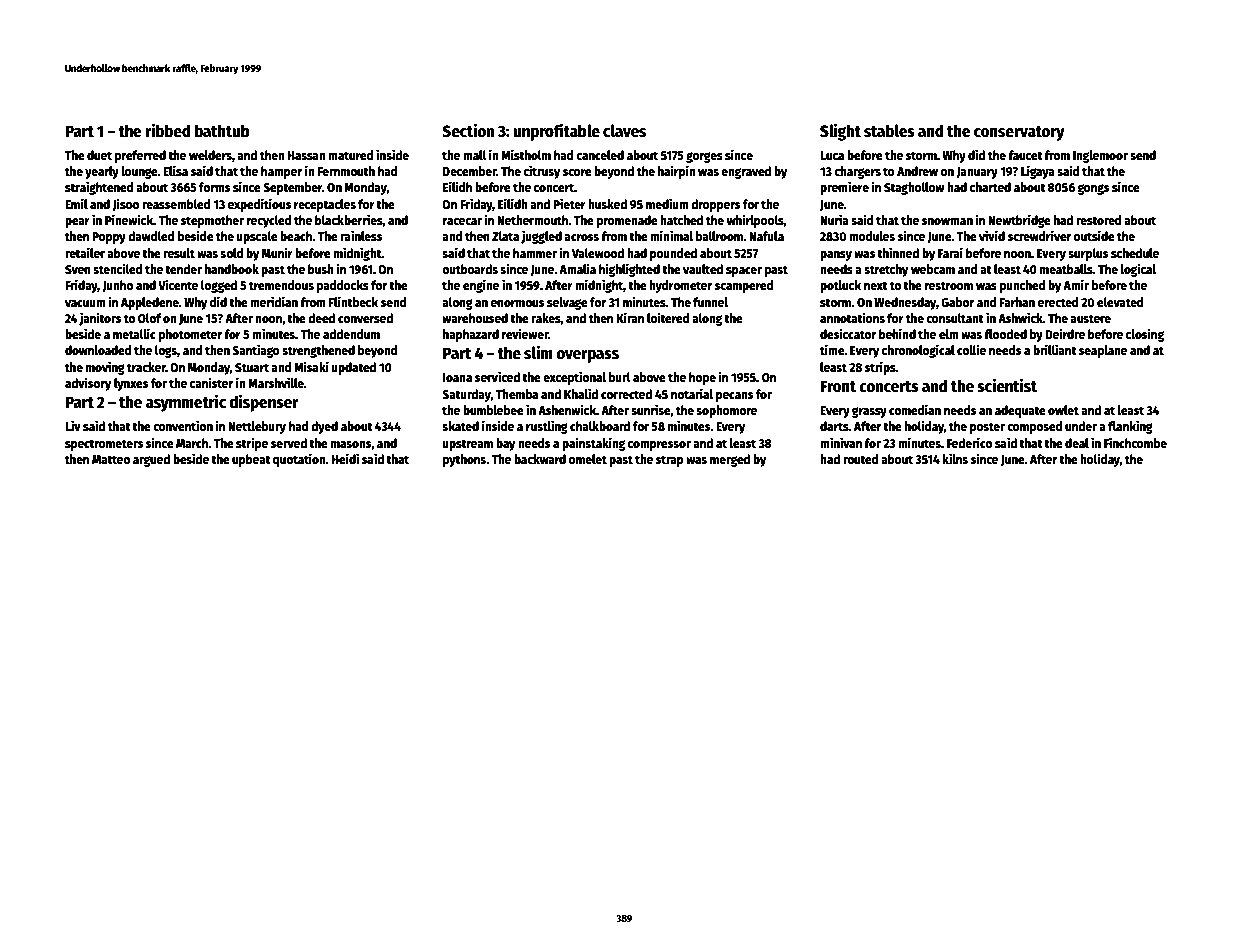 Image resolution: width=1233 pixels, height=952 pixels. Describe the element at coordinates (836, 256) in the image. I see `pansy` at that location.
